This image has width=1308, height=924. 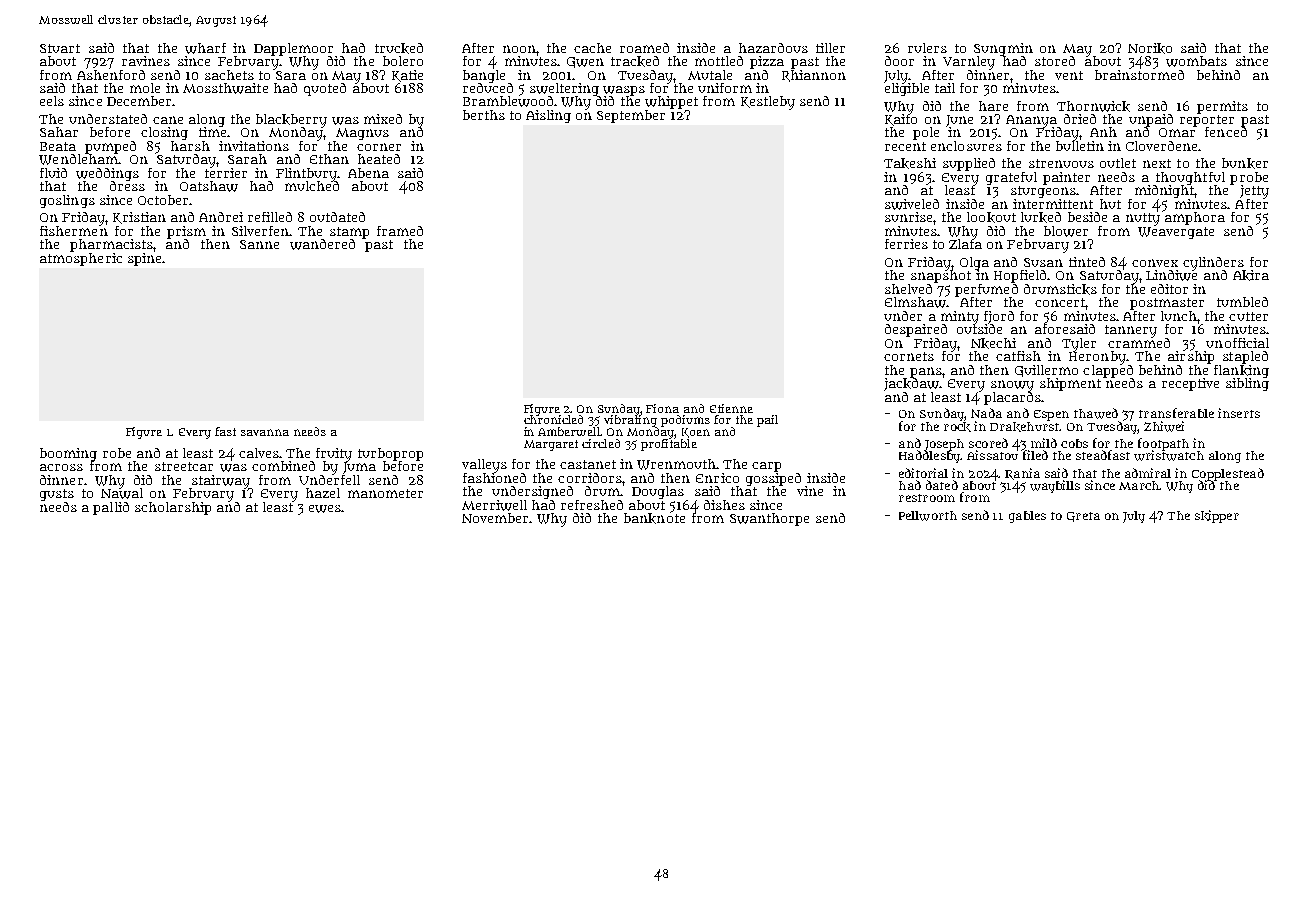 What do you see at coordinates (1161, 146) in the image?
I see `Cloverdene` at bounding box center [1161, 146].
